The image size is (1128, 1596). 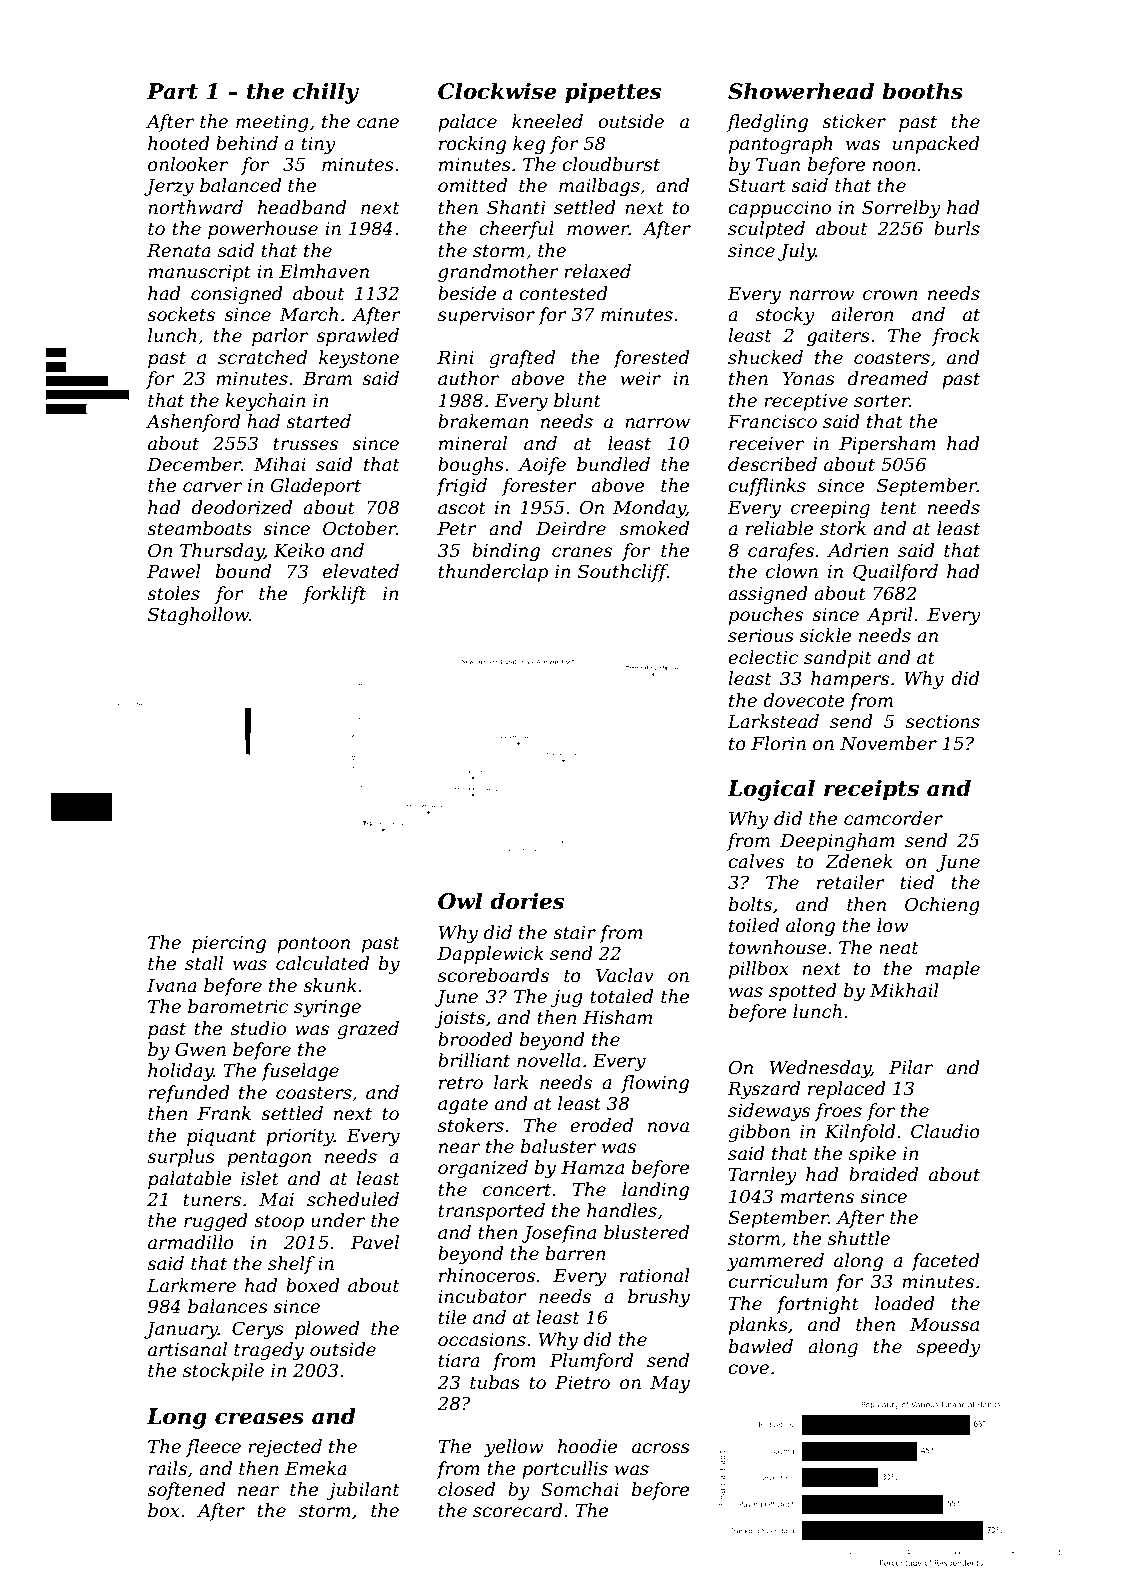 I want to click on Hisham, so click(x=617, y=1017).
